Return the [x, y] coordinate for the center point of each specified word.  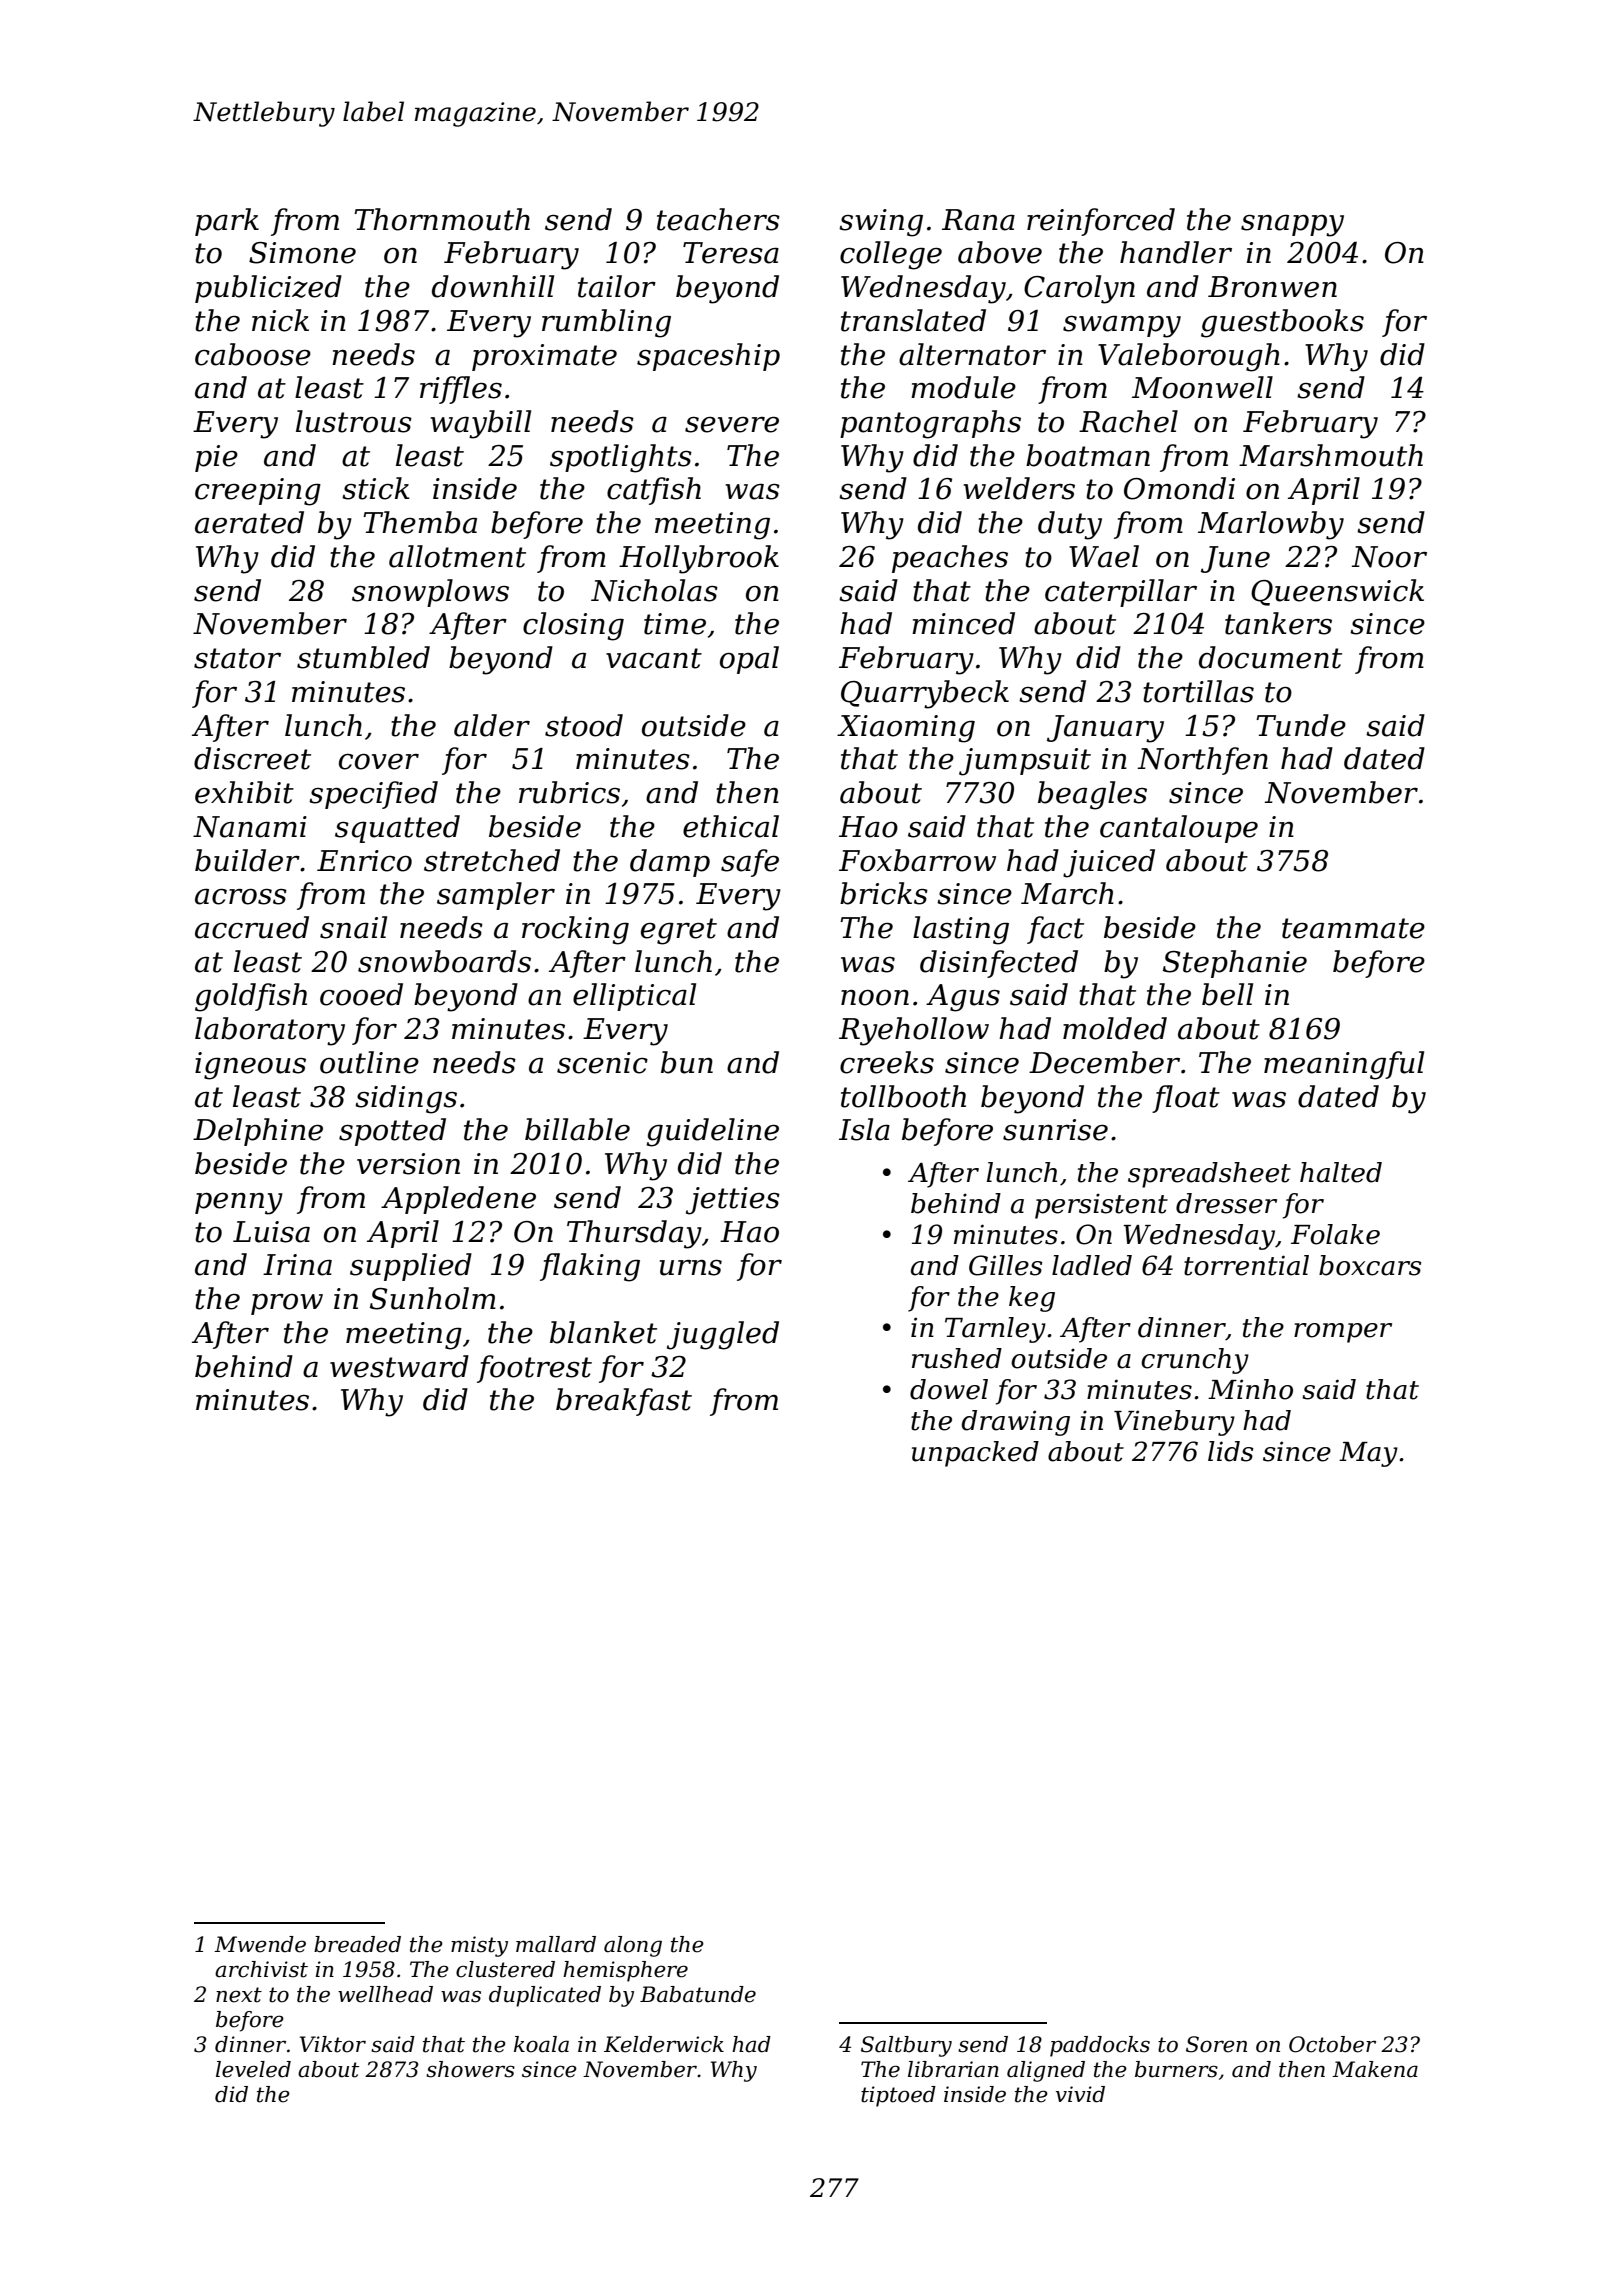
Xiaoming [906, 729]
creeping [258, 492]
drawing [1016, 1423]
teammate [1353, 928]
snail [353, 927]
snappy [1292, 226]
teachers [718, 219]
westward [399, 1366]
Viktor [333, 2044]
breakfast [624, 1402]
